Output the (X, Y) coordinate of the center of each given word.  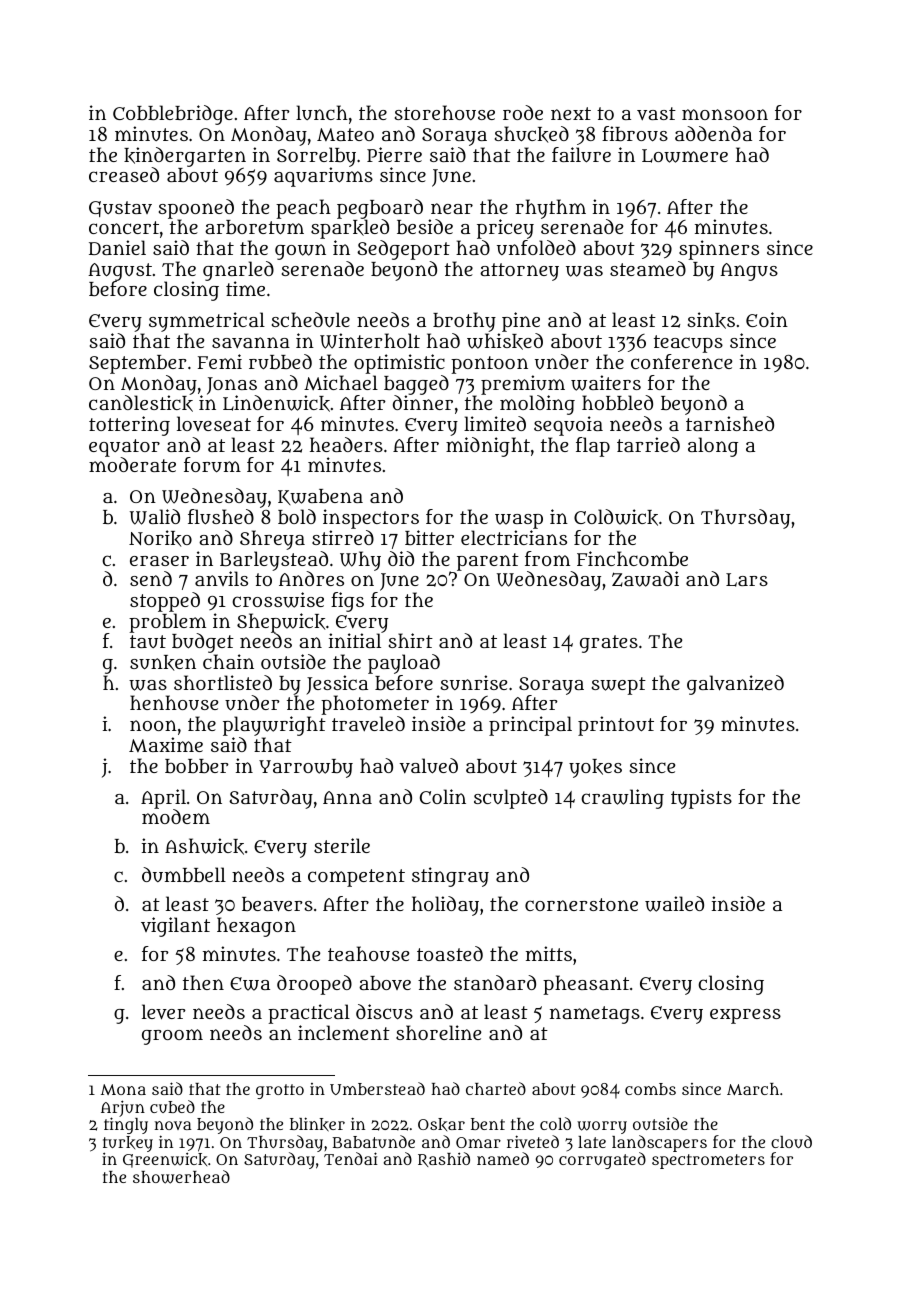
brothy (464, 322)
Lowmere (685, 156)
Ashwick (204, 846)
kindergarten (185, 157)
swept (619, 686)
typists (701, 799)
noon (153, 725)
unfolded (536, 247)
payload (404, 664)
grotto (280, 1091)
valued (428, 766)
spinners (719, 250)
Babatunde (374, 1141)
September (138, 364)
